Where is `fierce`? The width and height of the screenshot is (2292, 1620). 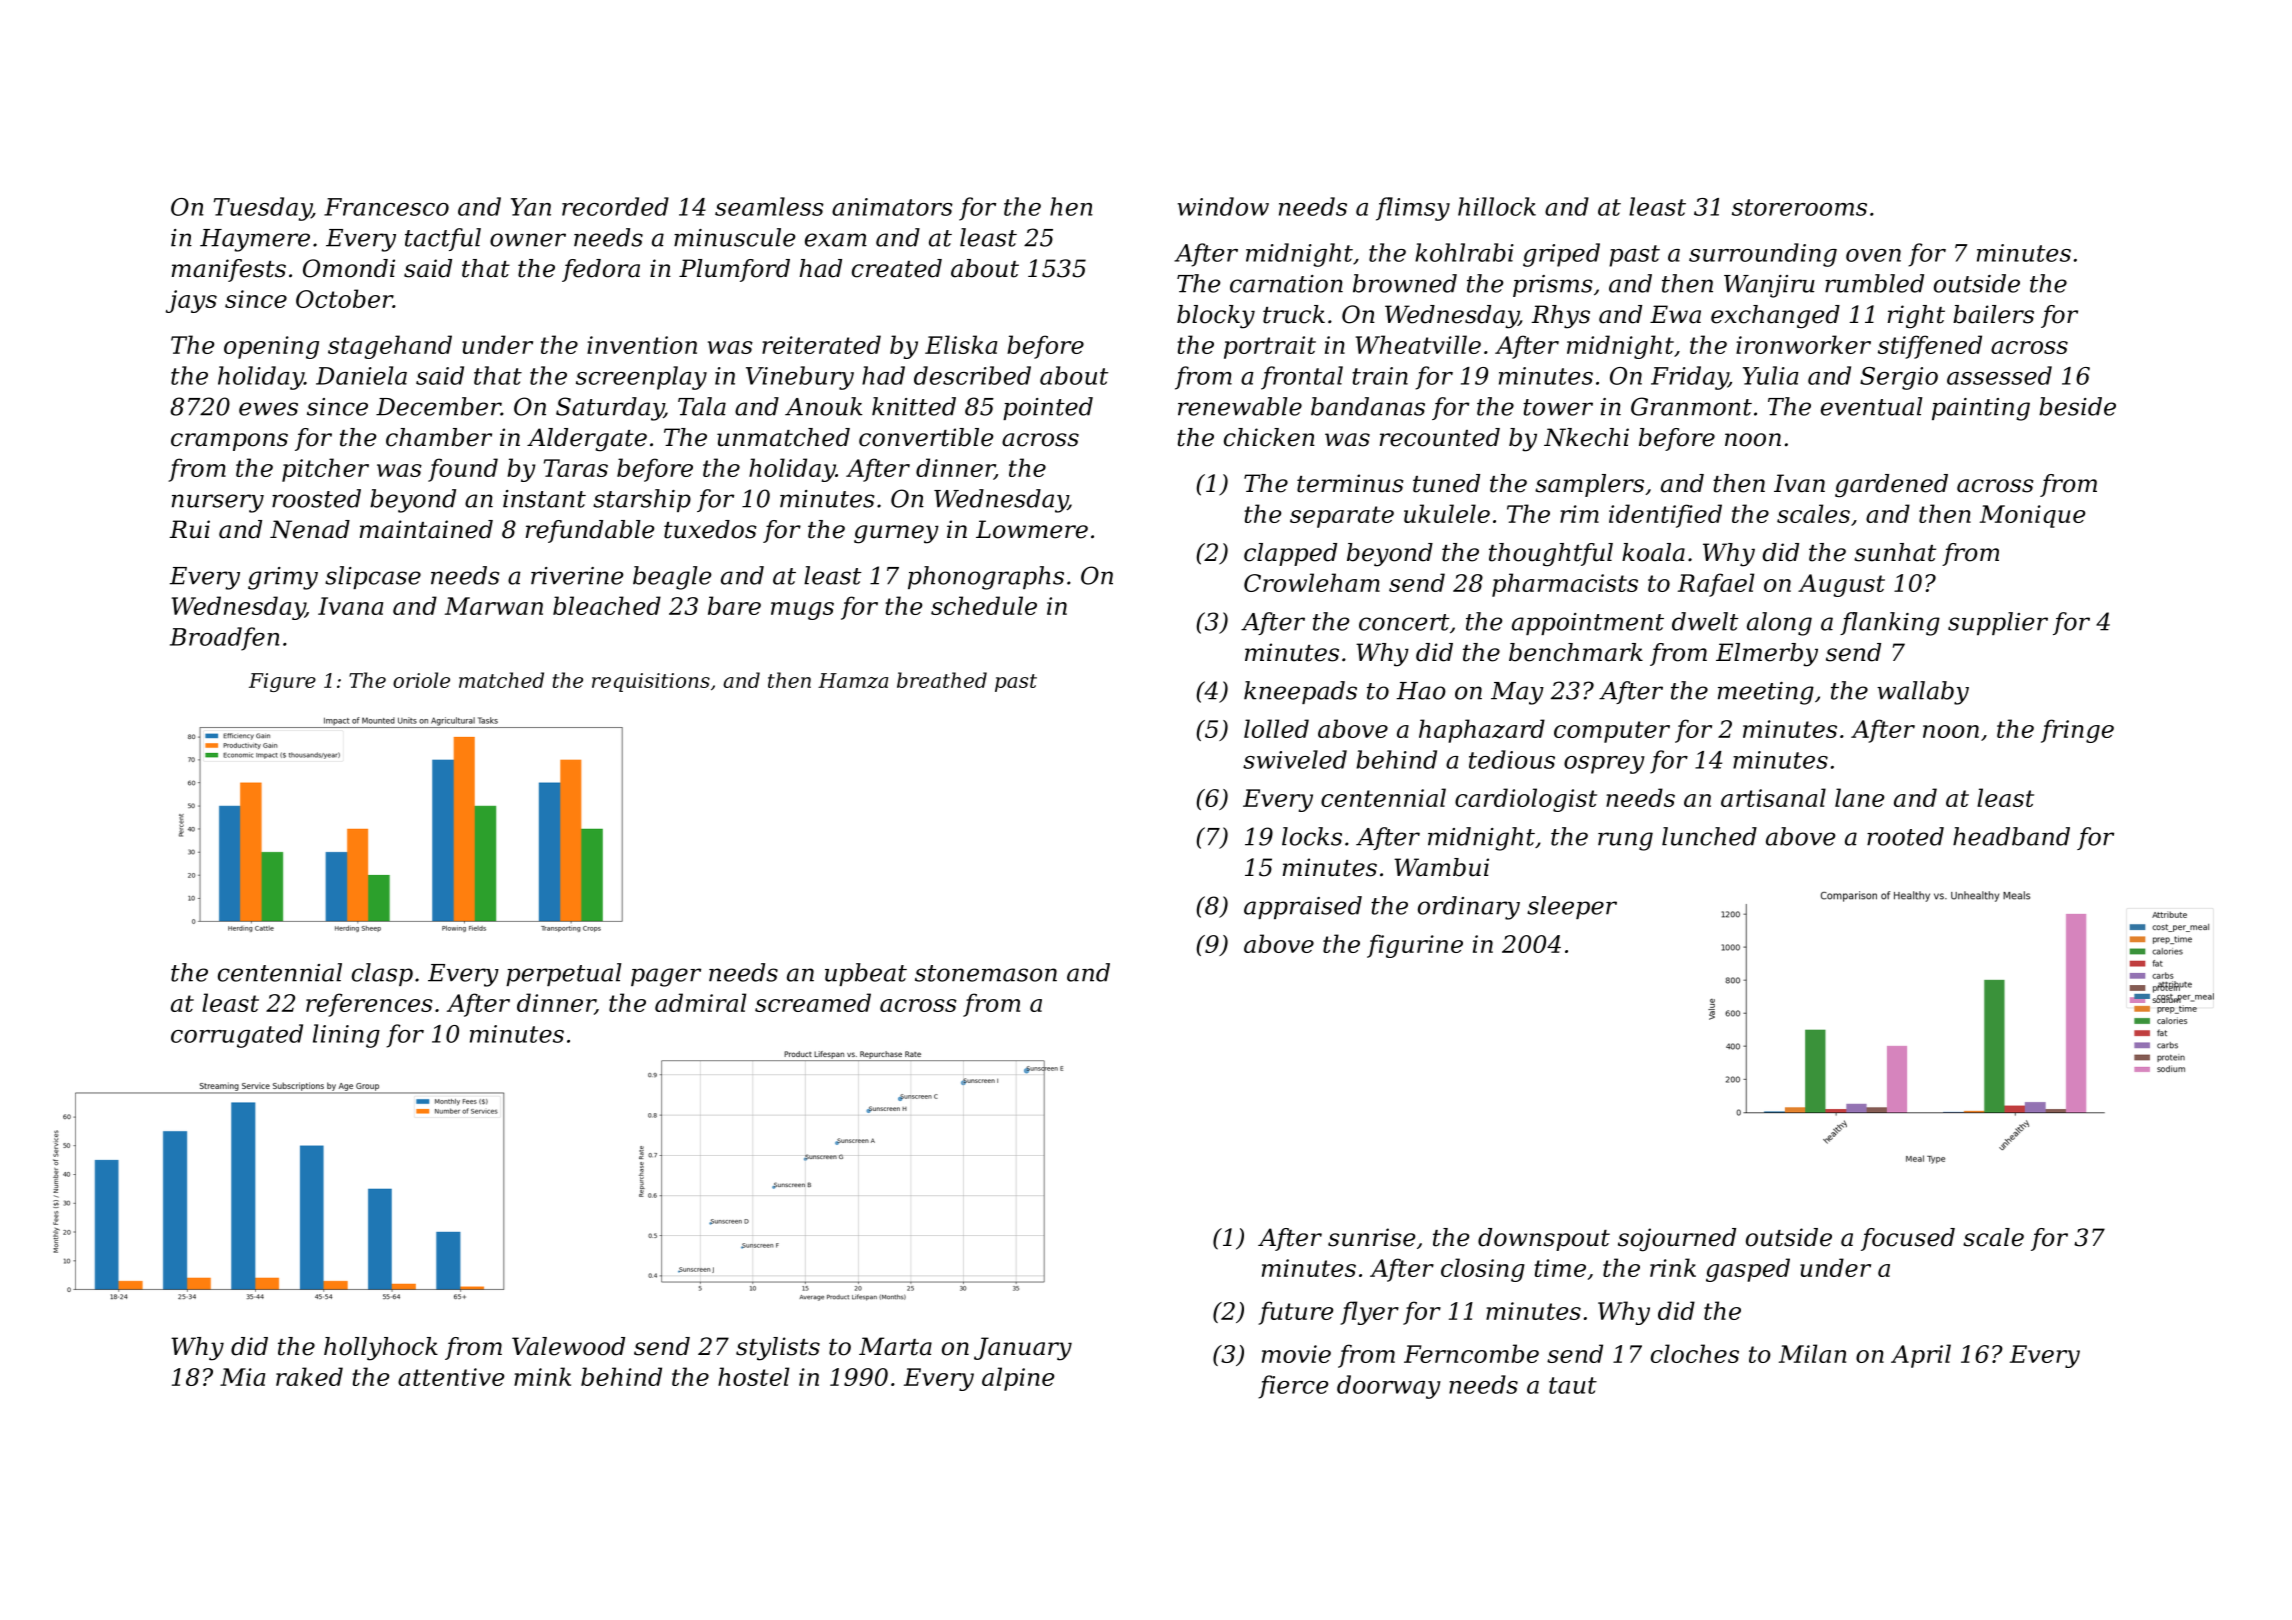
fierce is located at coordinates (1293, 1387).
